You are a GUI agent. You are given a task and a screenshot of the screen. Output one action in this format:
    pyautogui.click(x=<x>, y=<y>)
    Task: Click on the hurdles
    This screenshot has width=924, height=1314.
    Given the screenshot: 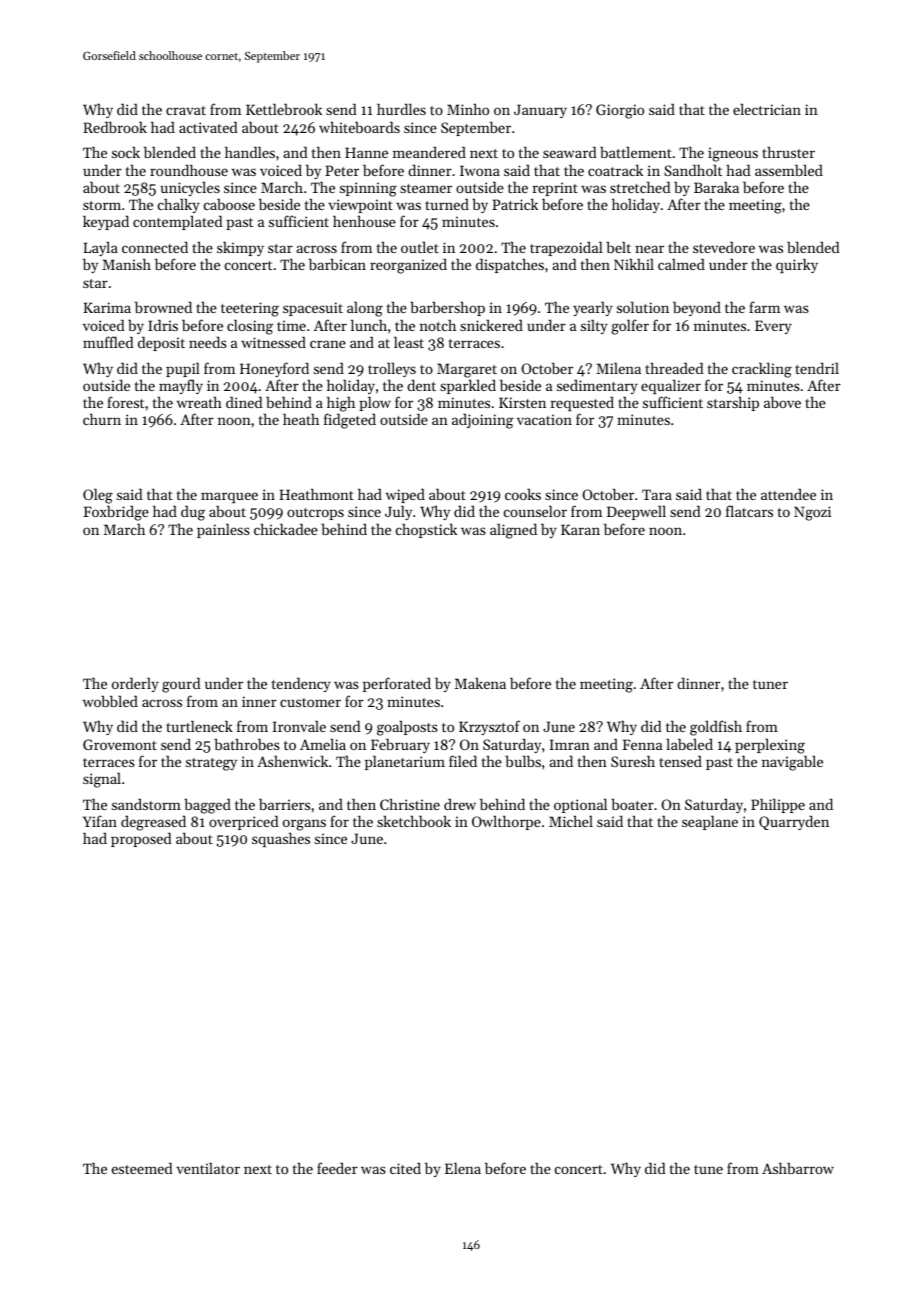 What is the action you would take?
    pyautogui.click(x=401, y=109)
